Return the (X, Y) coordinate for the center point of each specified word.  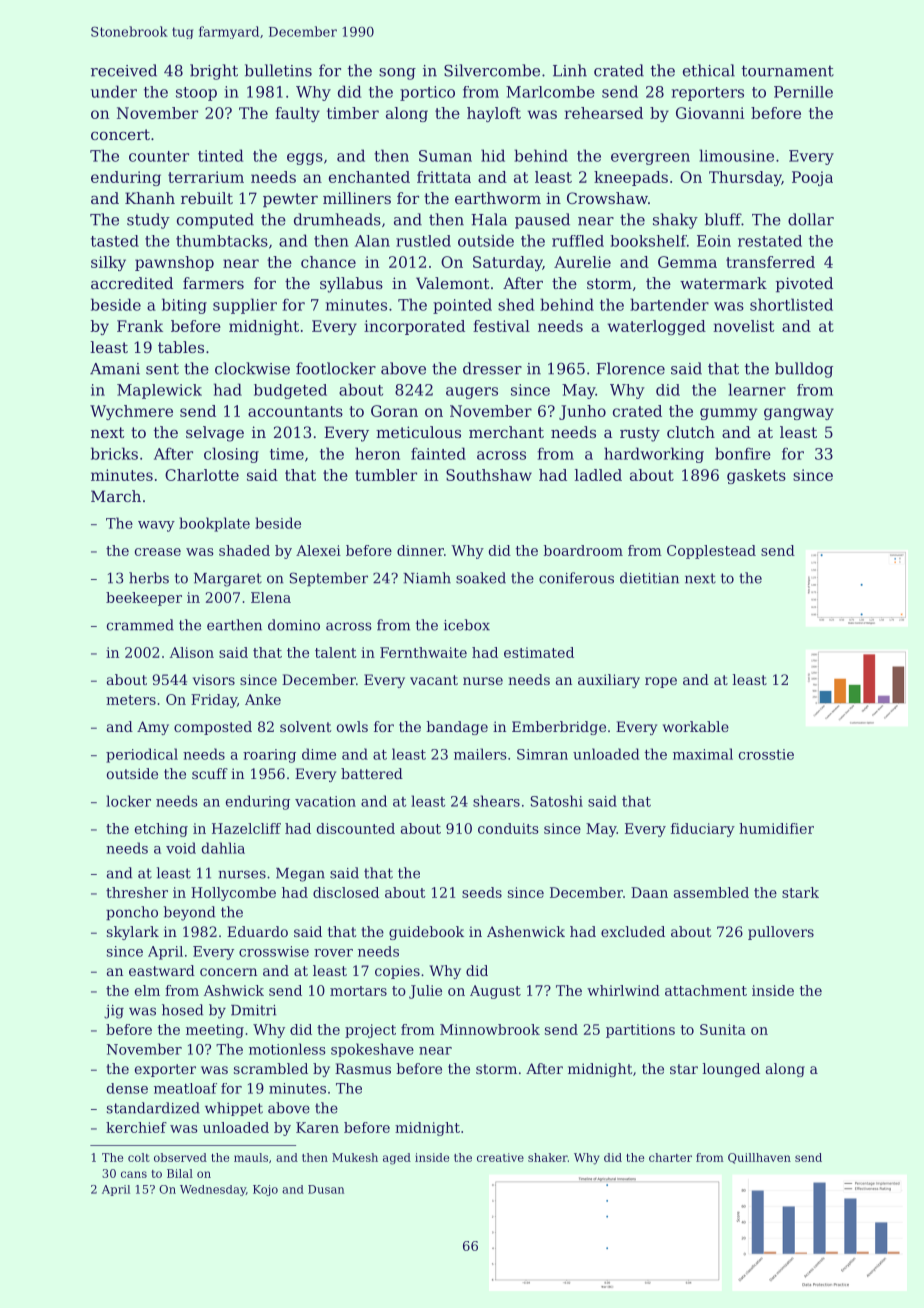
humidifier (776, 828)
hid (493, 155)
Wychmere (131, 412)
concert (120, 134)
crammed (140, 625)
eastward (162, 970)
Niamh (427, 578)
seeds (482, 892)
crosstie (766, 754)
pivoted (804, 284)
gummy (728, 414)
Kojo (265, 1190)
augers (472, 393)
